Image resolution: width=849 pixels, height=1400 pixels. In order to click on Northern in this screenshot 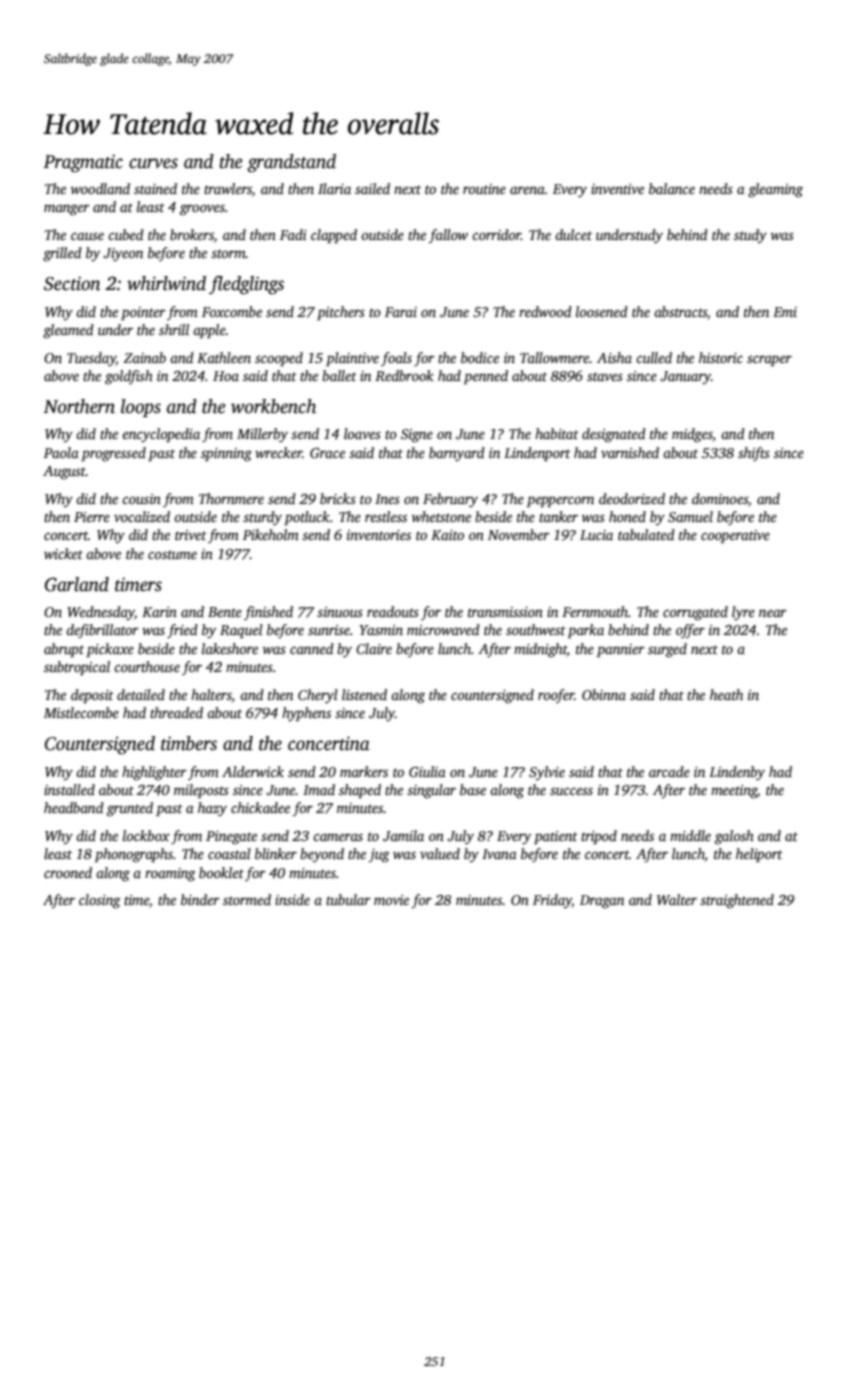, I will do `click(79, 406)`.
